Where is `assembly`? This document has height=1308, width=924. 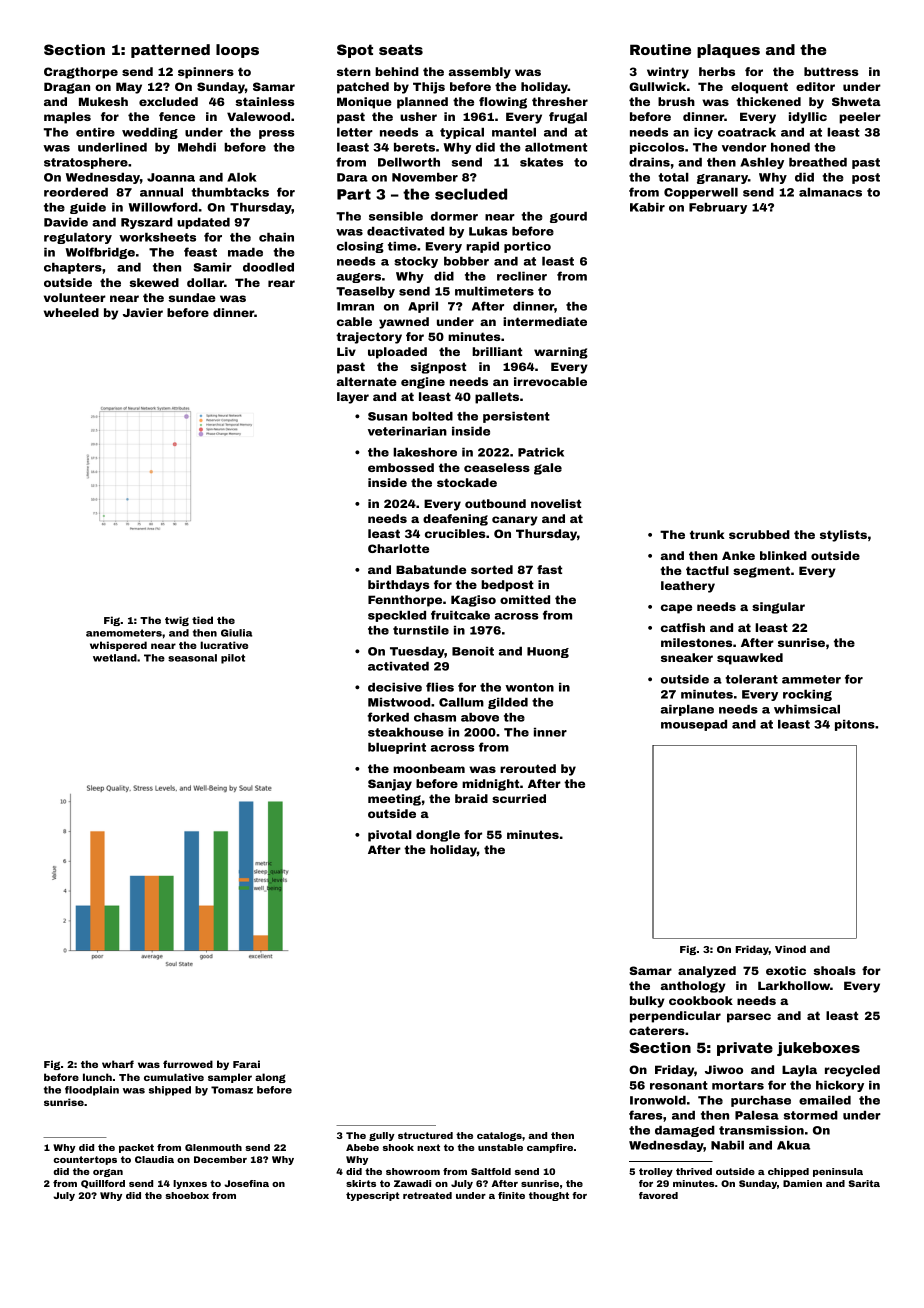
assembly is located at coordinates (480, 73).
